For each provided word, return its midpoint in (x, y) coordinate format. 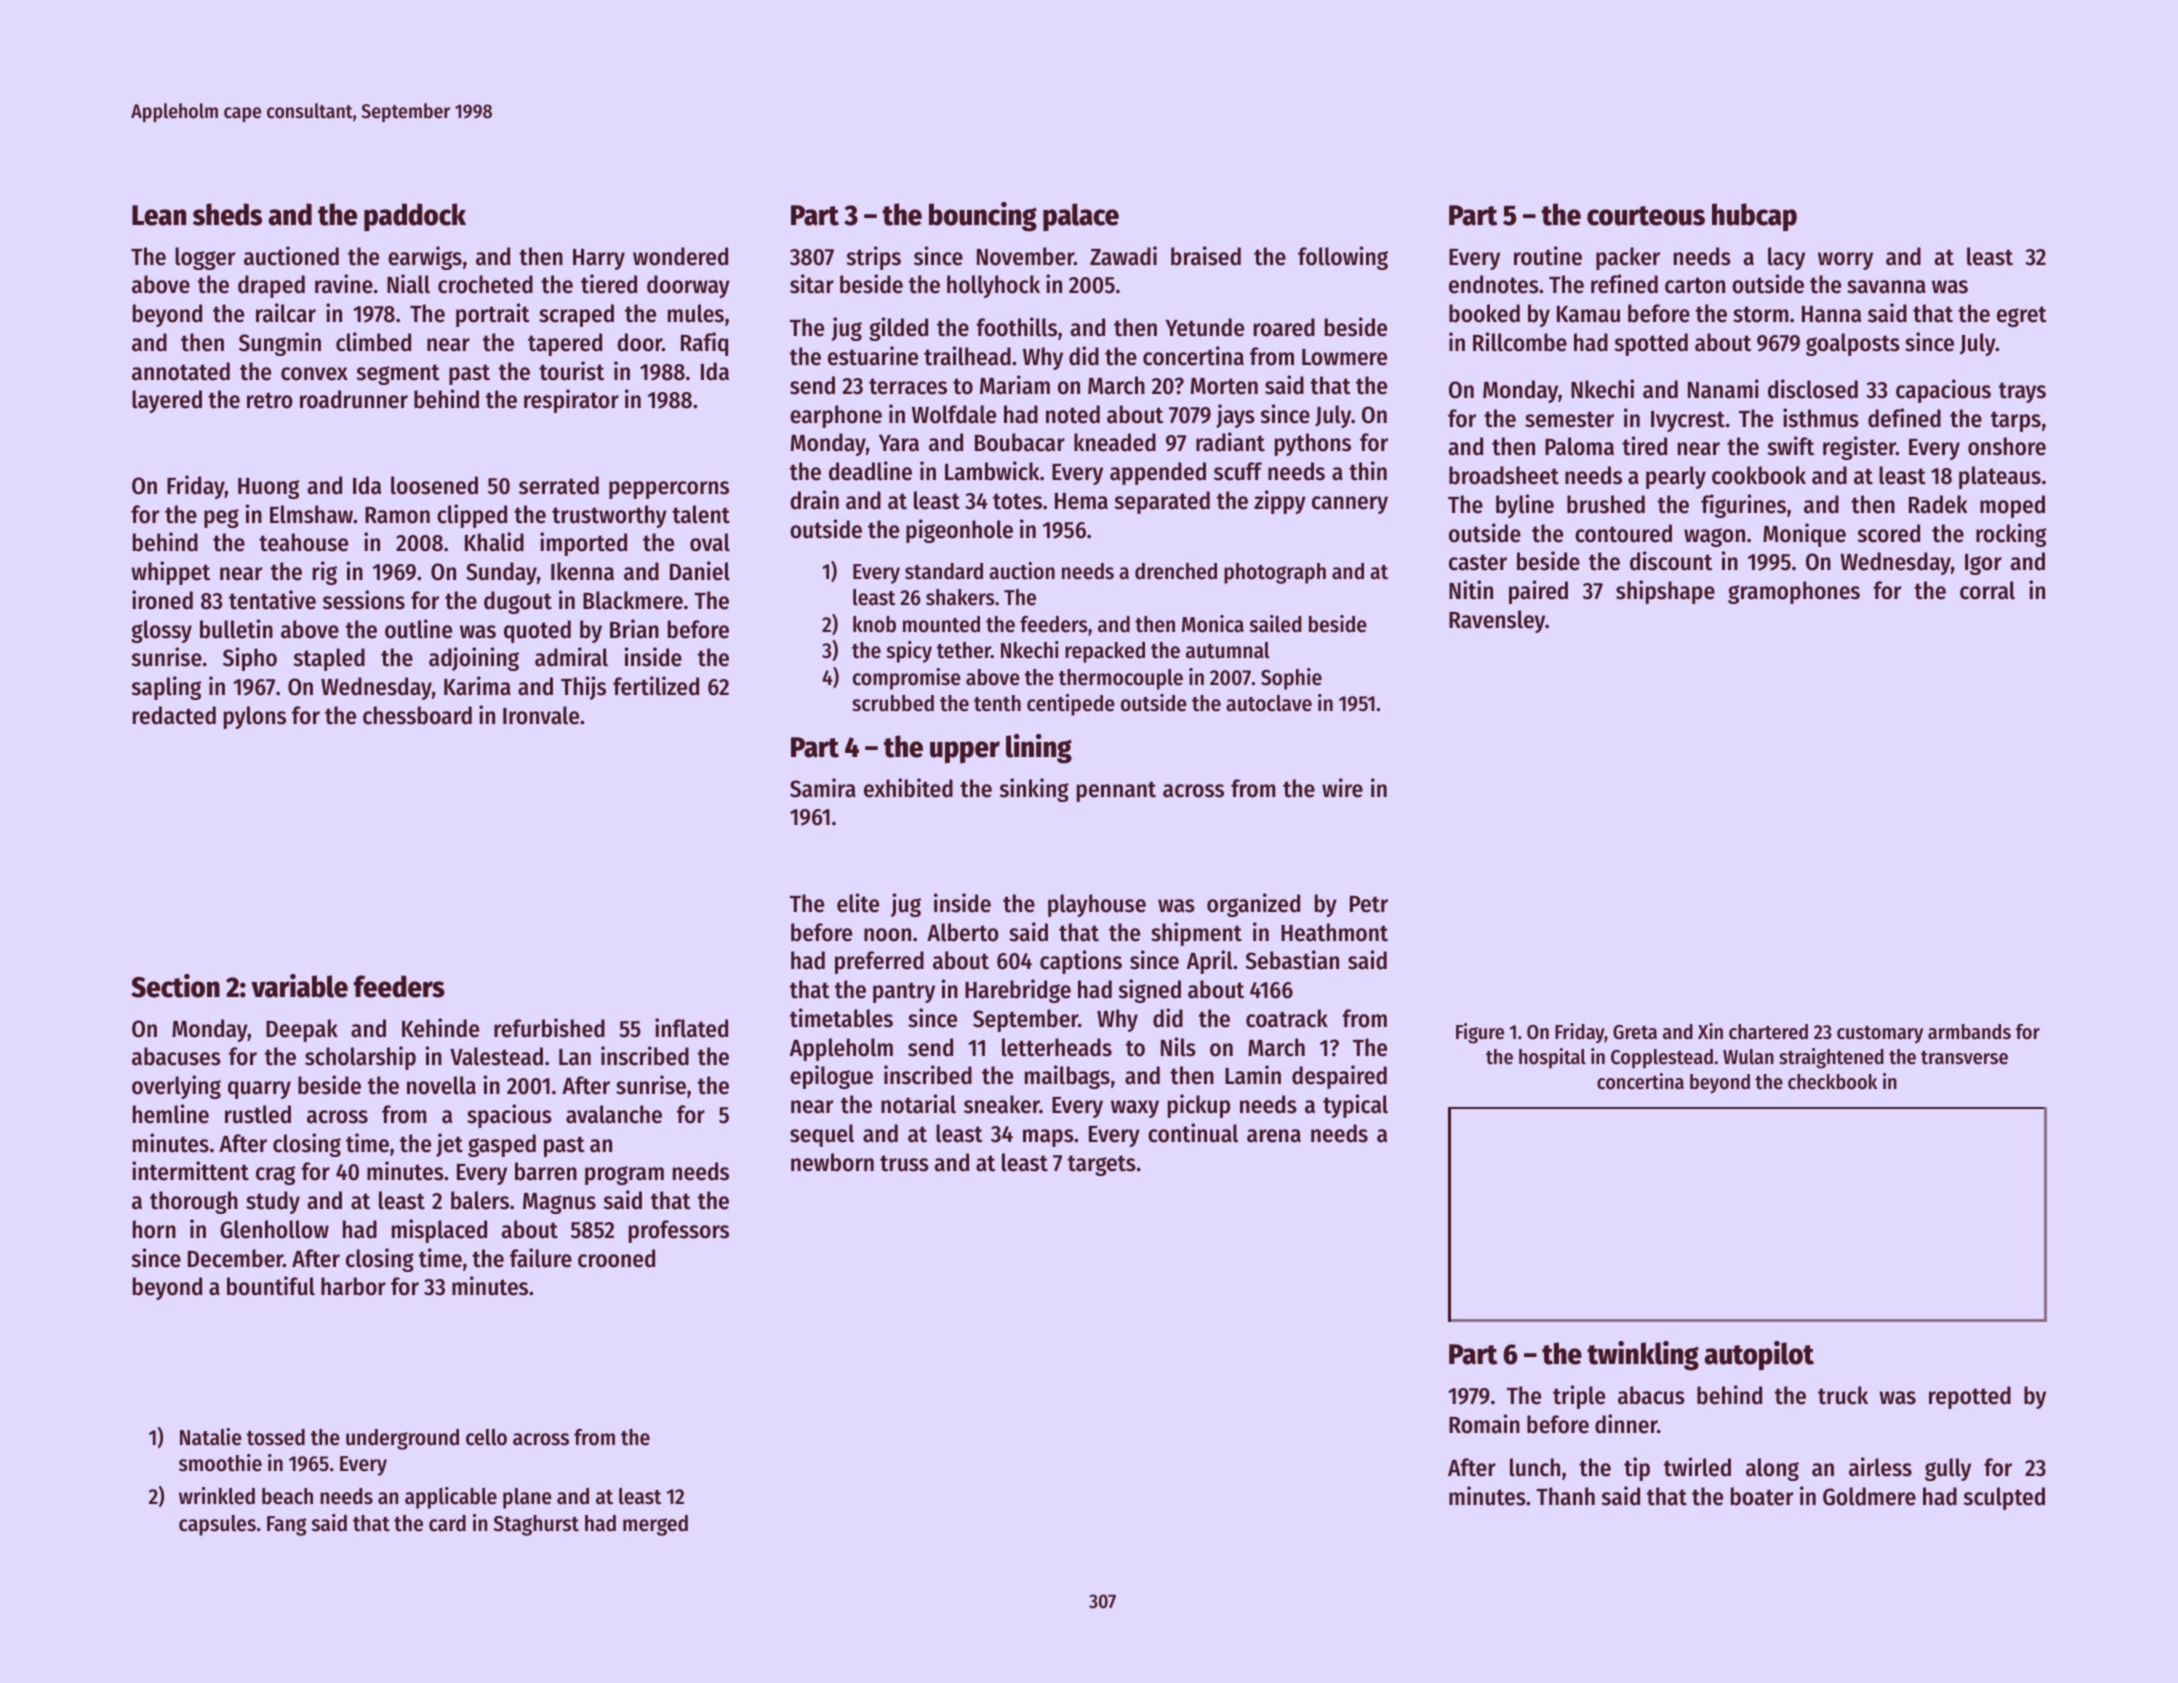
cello (486, 1437)
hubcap (1754, 217)
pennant (1116, 791)
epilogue (831, 1077)
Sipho (250, 659)
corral (1987, 590)
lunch (1535, 1467)
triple (1579, 1397)
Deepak (302, 1030)
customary (1880, 1035)
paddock (415, 217)
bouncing (983, 217)
